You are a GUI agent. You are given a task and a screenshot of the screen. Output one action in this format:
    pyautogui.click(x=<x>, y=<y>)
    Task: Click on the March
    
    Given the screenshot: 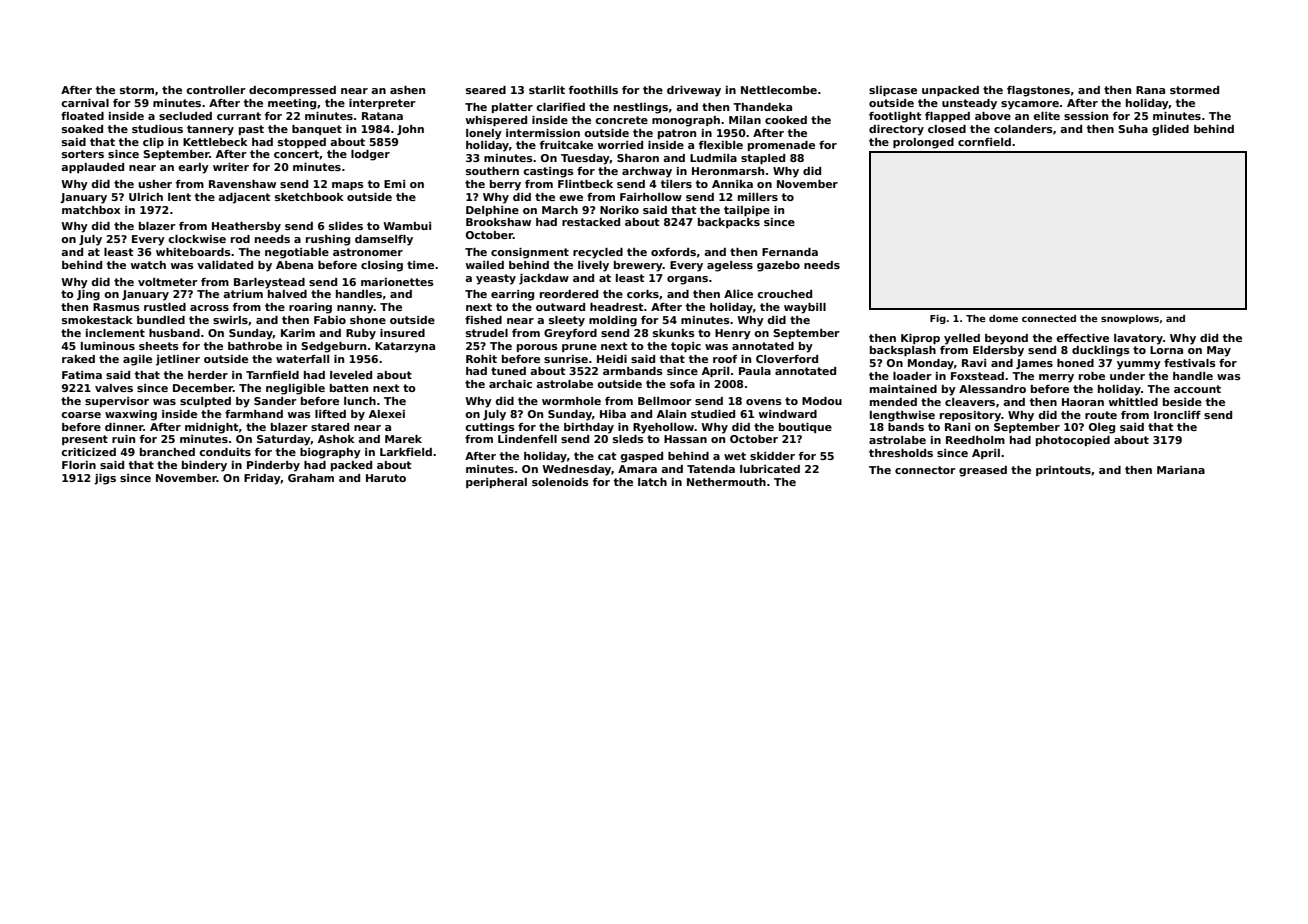 What is the action you would take?
    pyautogui.click(x=560, y=210)
